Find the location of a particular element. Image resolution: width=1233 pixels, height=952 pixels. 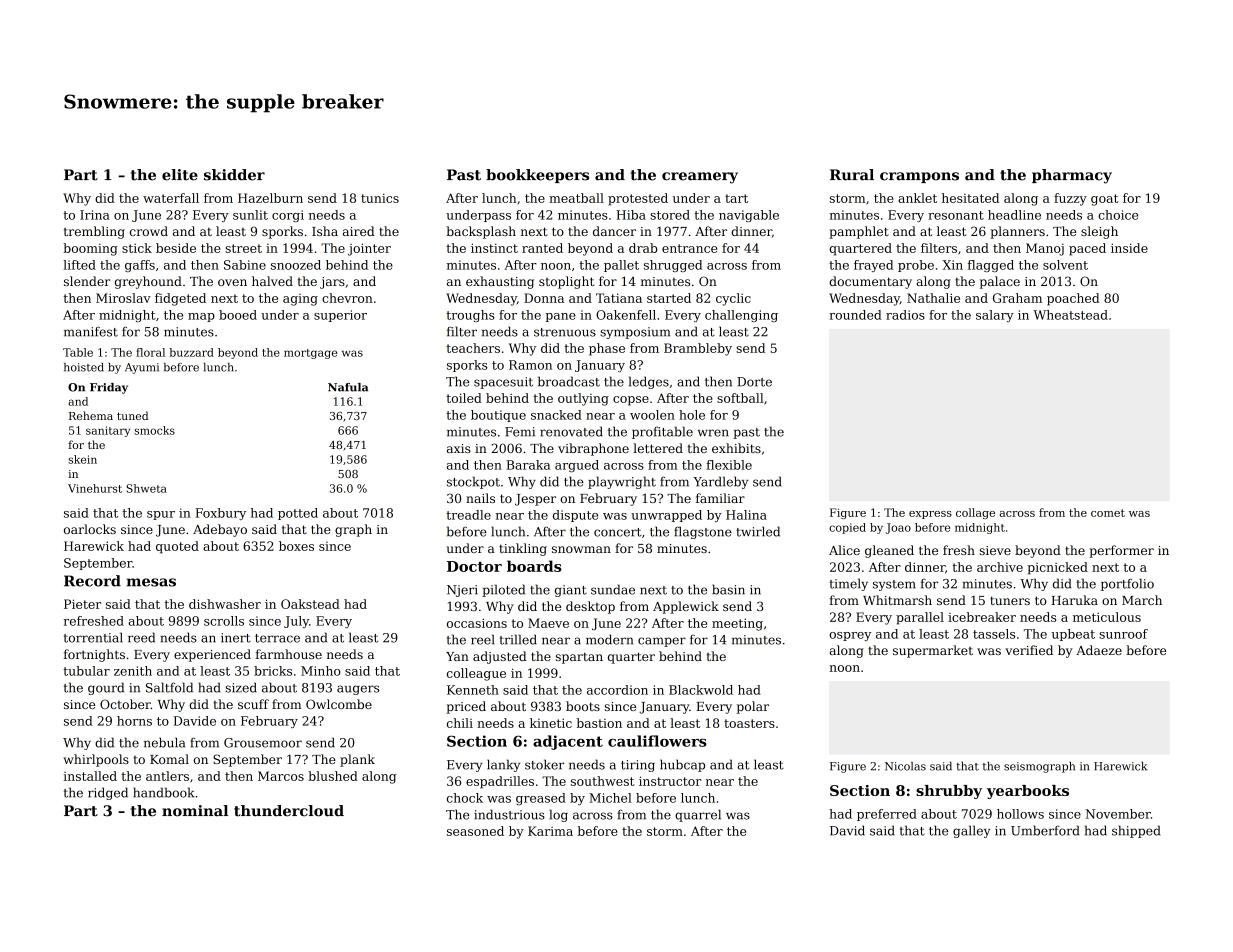

Miroslav is located at coordinates (123, 298).
